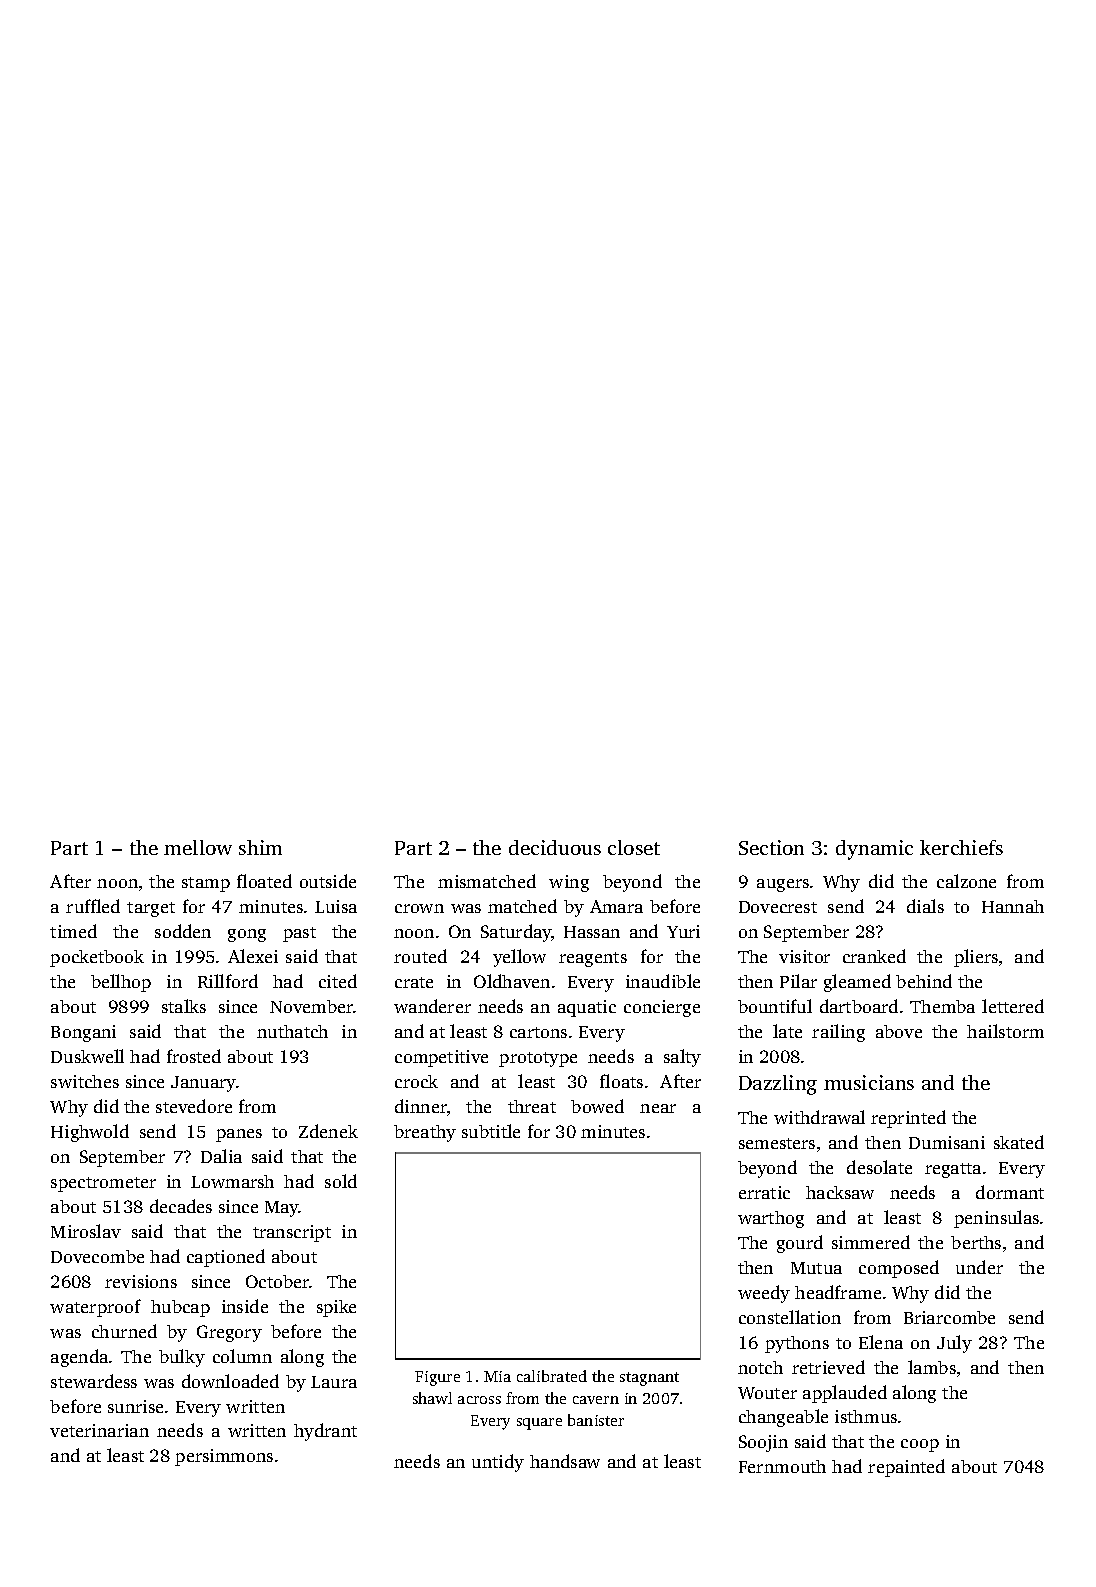 The image size is (1096, 1587). What do you see at coordinates (519, 958) in the document?
I see `yellow` at bounding box center [519, 958].
